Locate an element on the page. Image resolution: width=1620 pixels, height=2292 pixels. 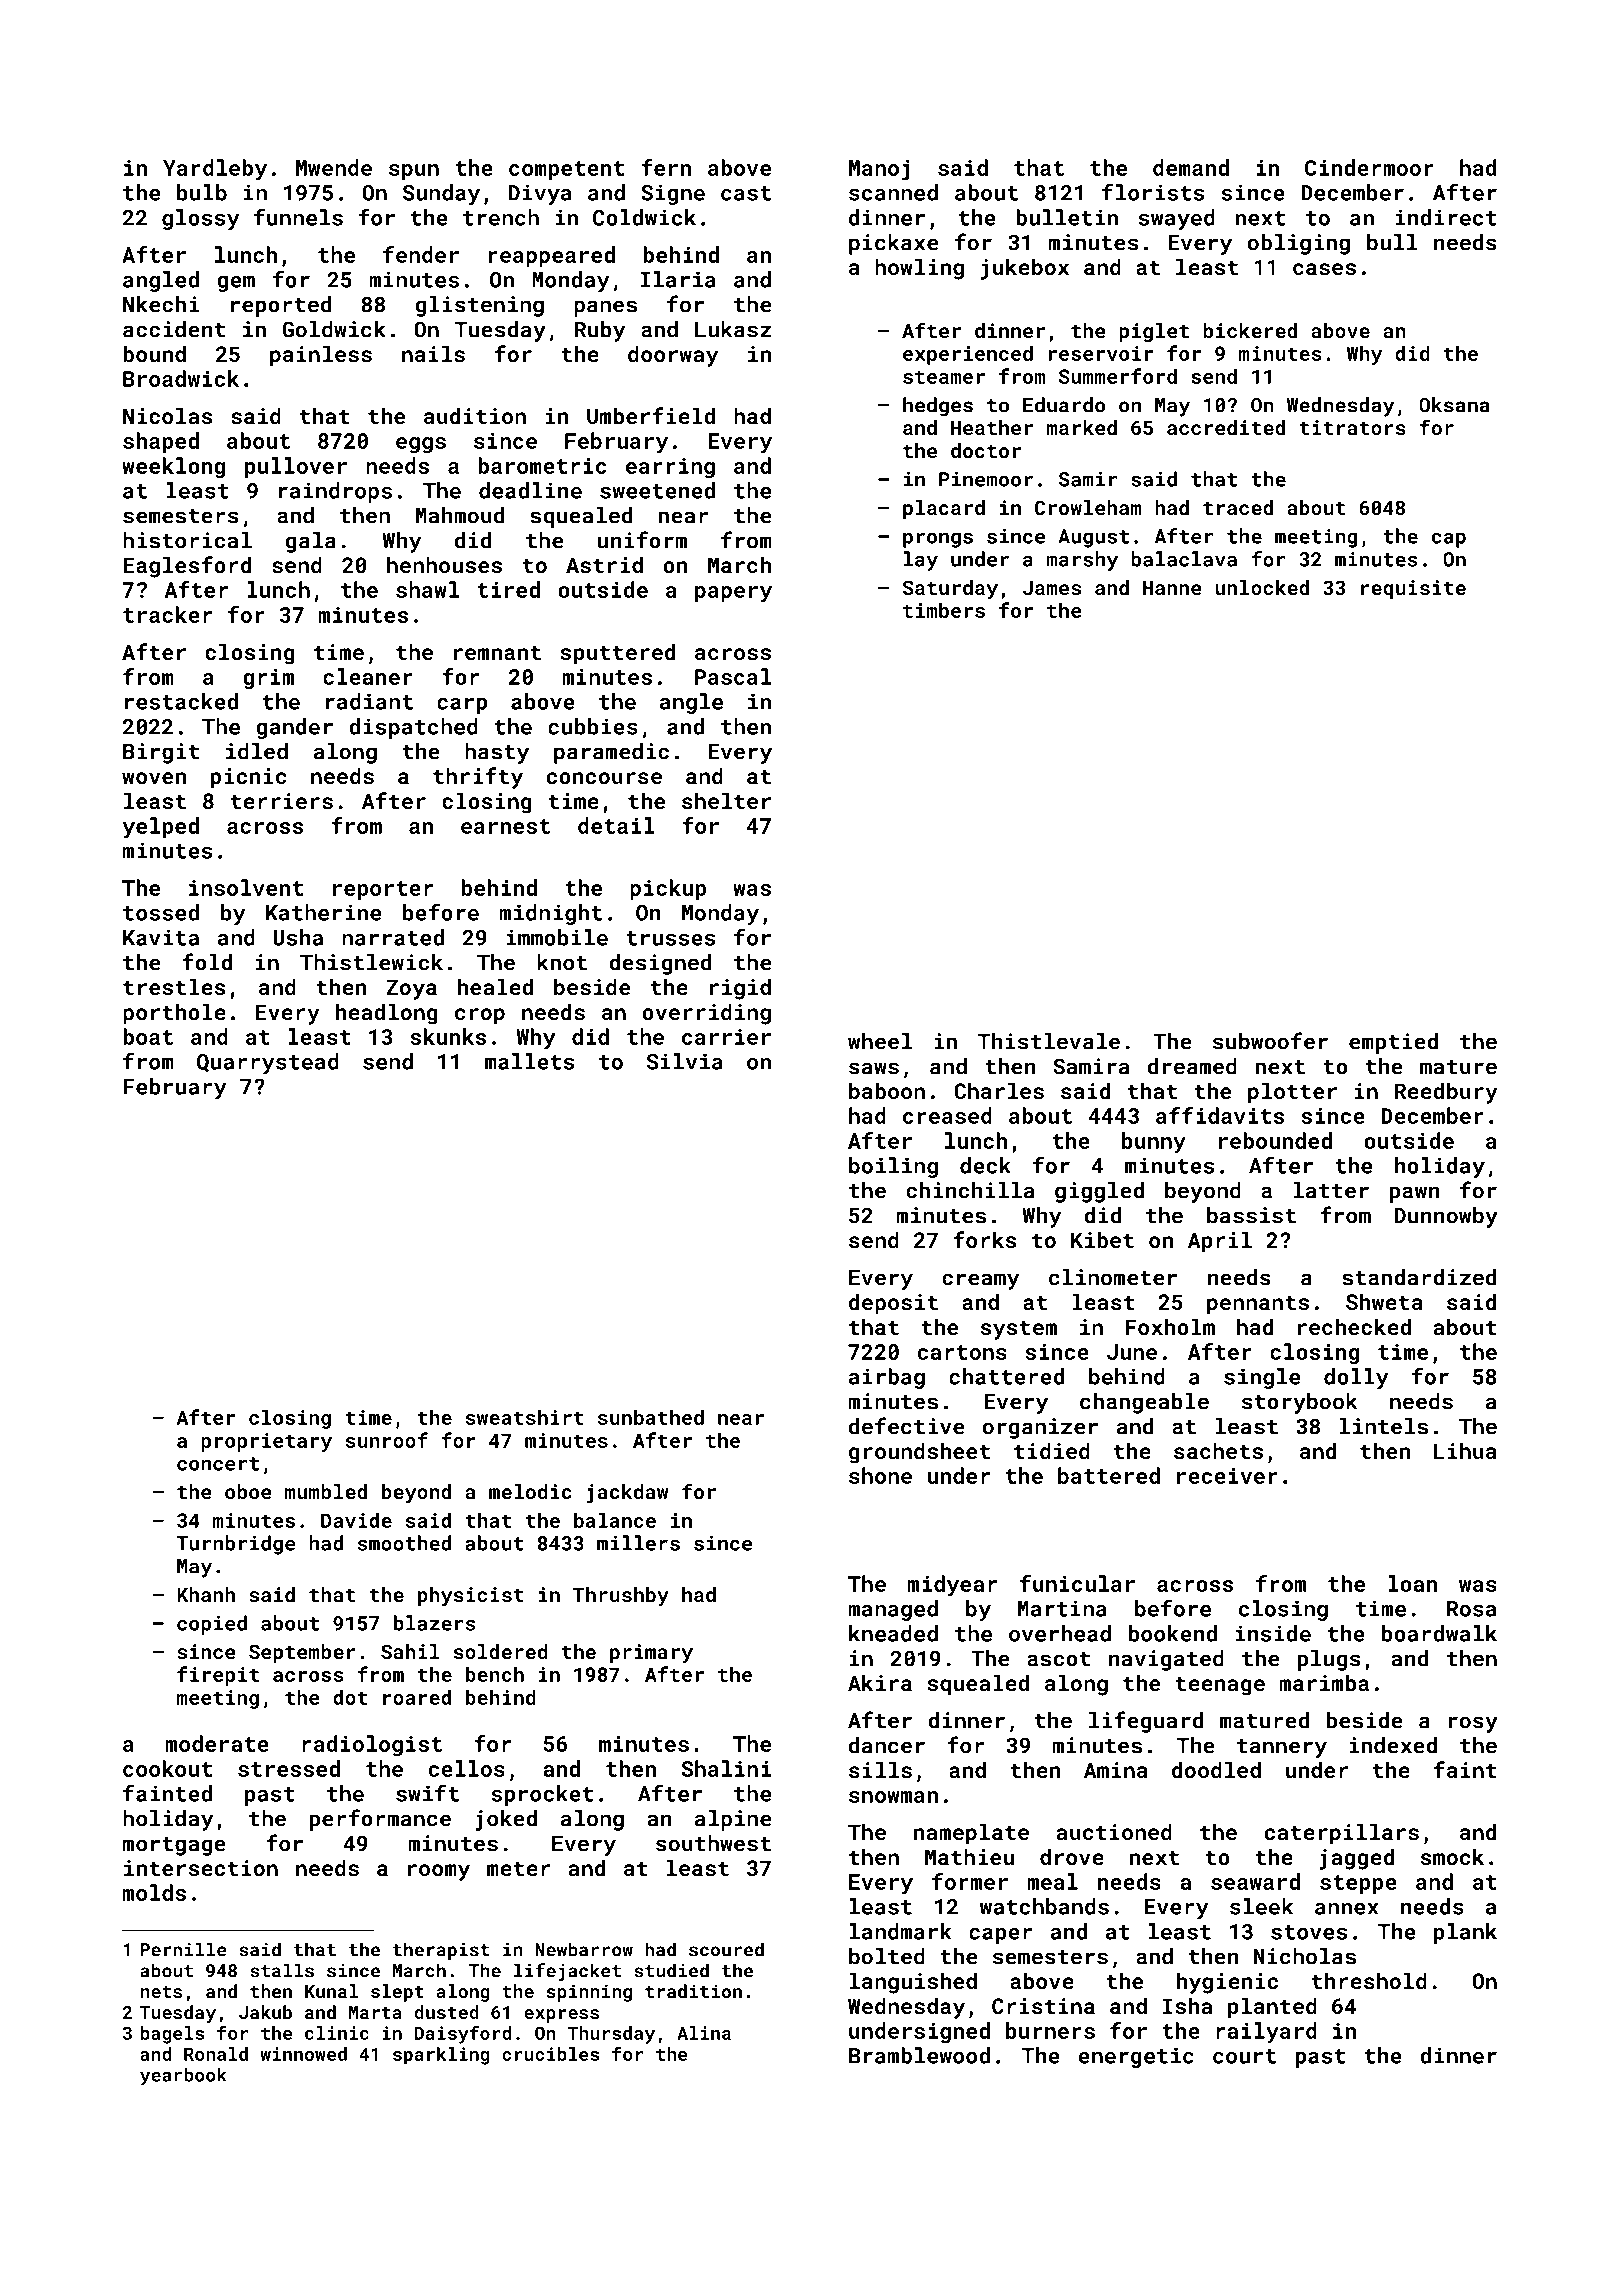
placard is located at coordinates (944, 509).
